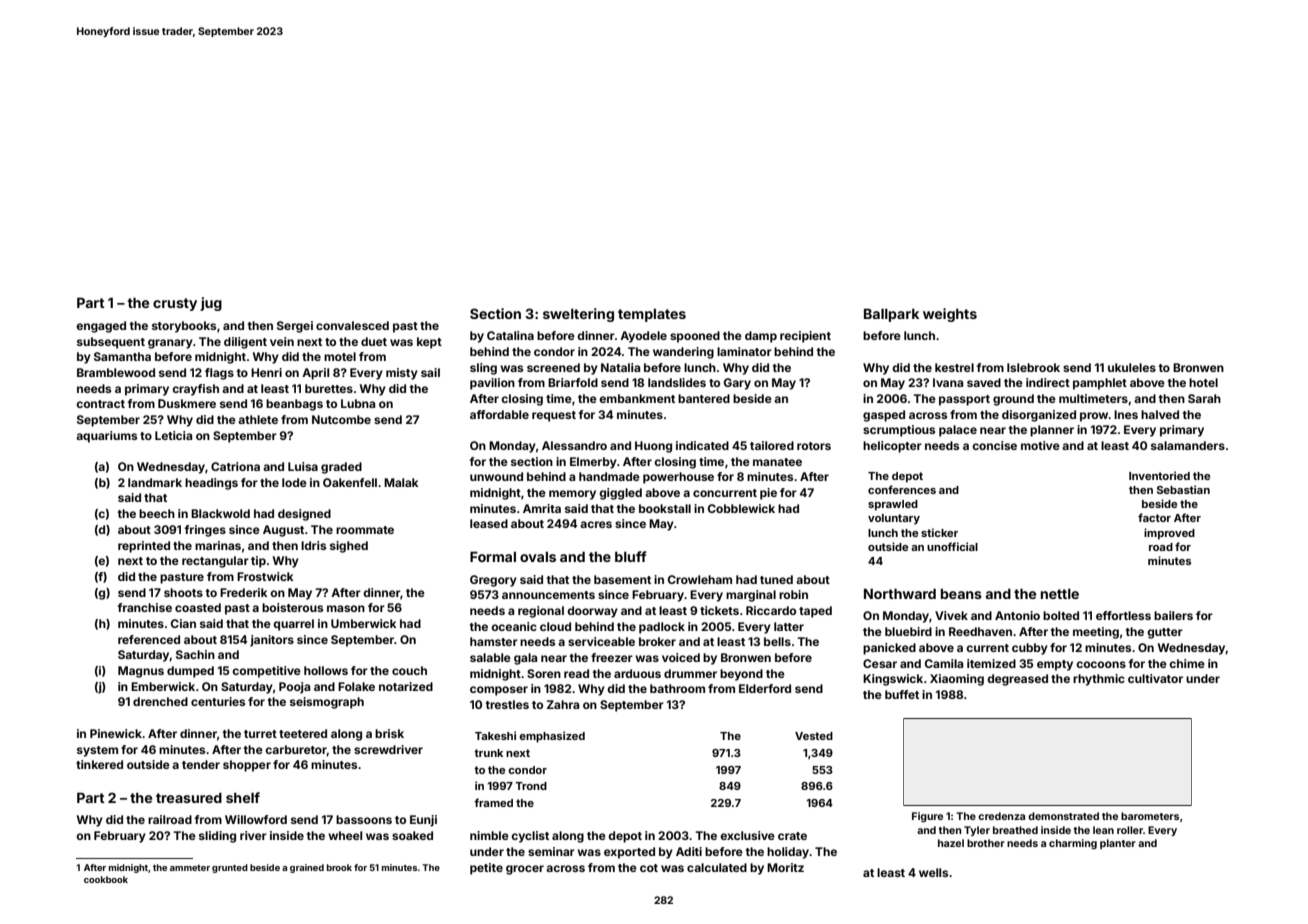 Image resolution: width=1308 pixels, height=924 pixels. I want to click on salamanders, so click(1188, 445).
